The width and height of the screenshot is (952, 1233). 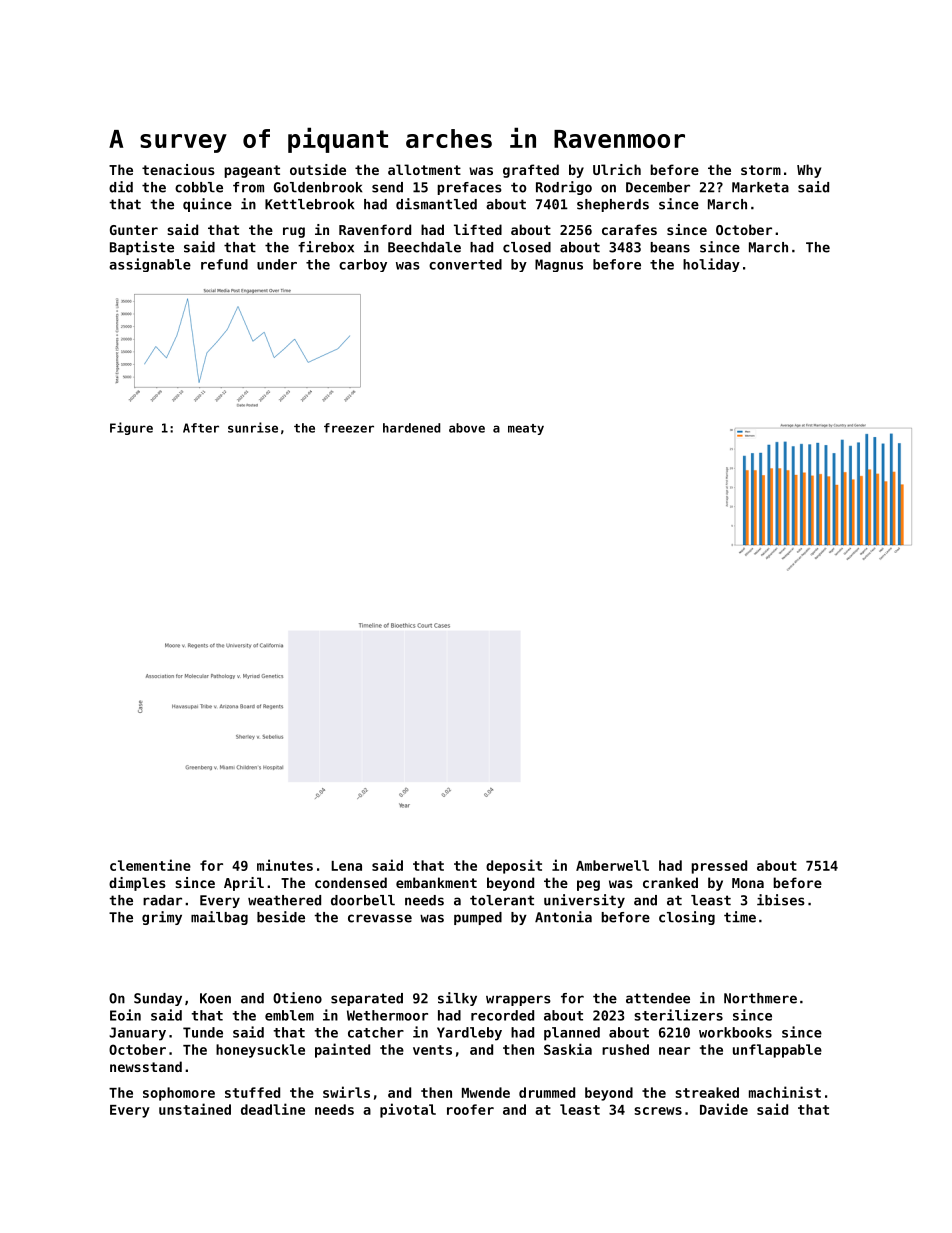 What do you see at coordinates (195, 1109) in the screenshot?
I see `unstained` at bounding box center [195, 1109].
